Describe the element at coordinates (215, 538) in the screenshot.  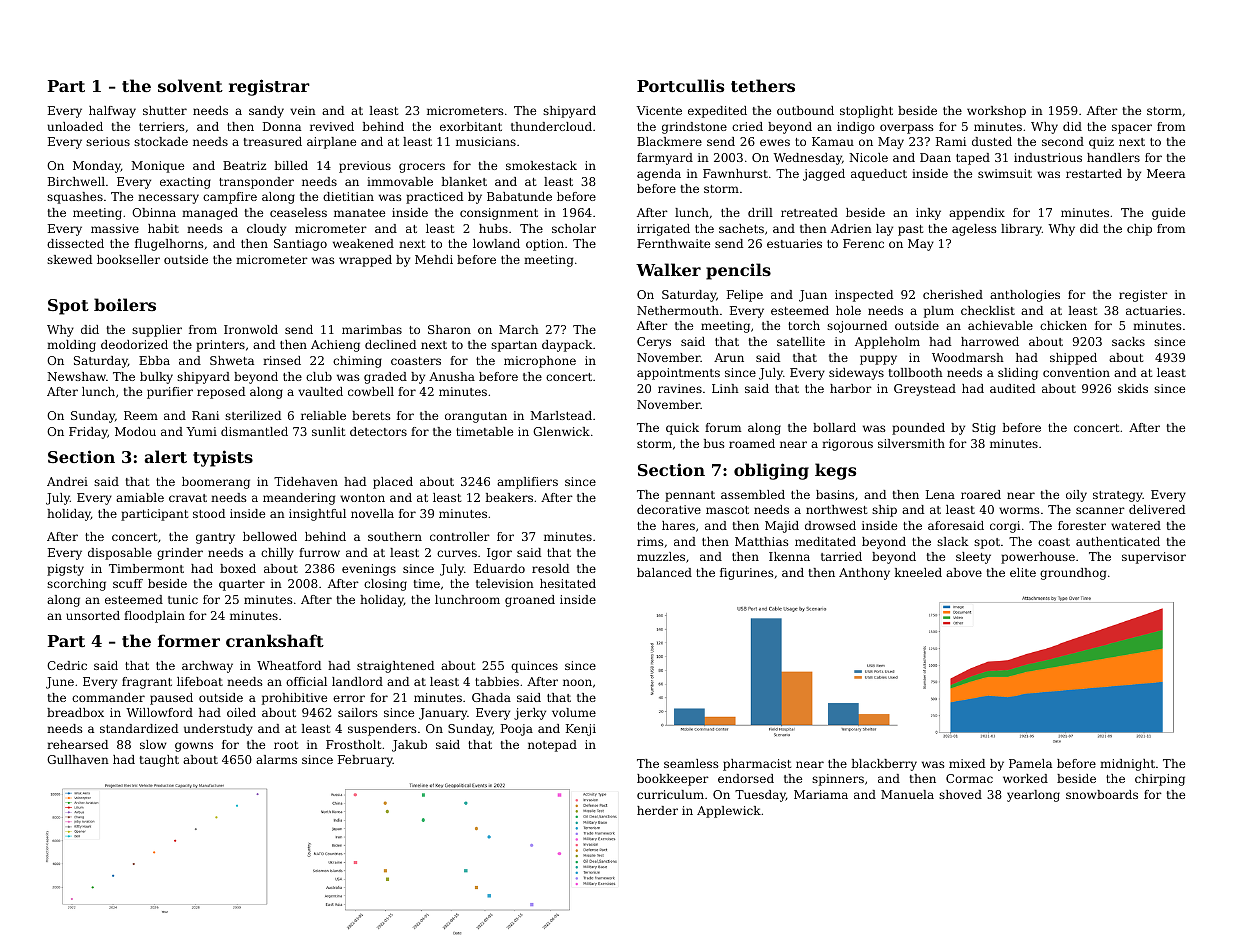
I see `gantry` at that location.
